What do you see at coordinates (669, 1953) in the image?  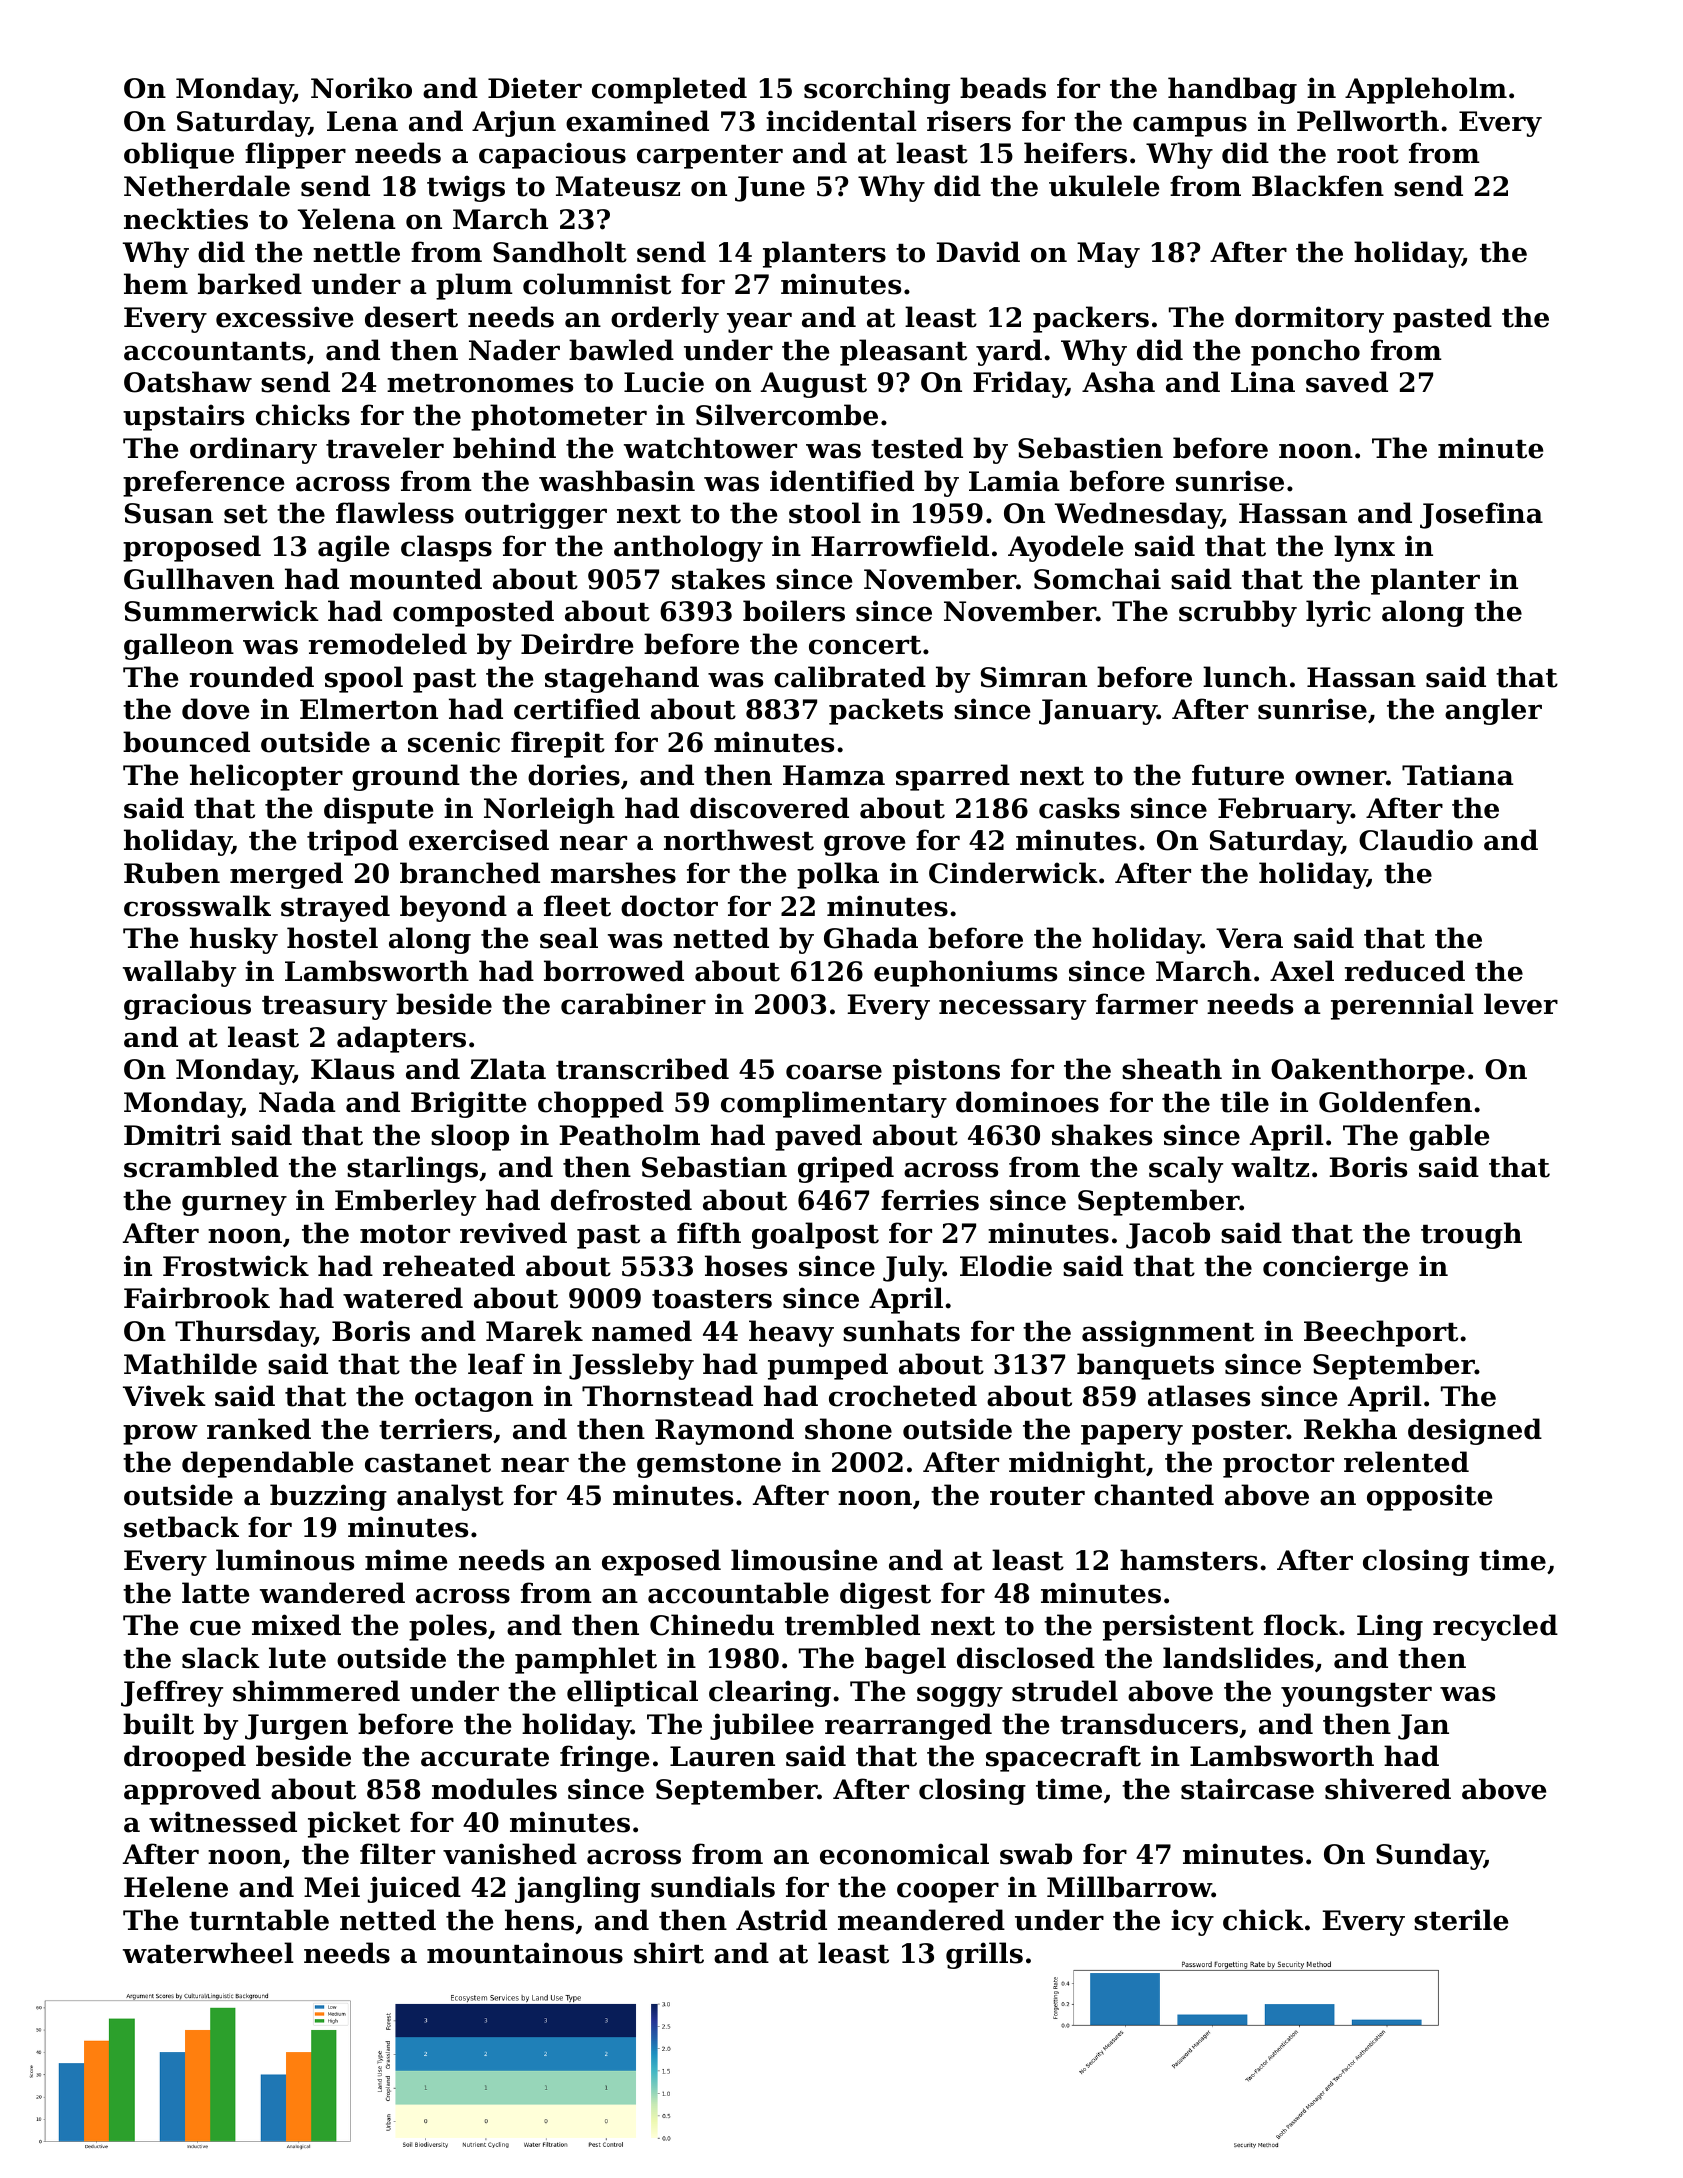 I see `shirt` at bounding box center [669, 1953].
